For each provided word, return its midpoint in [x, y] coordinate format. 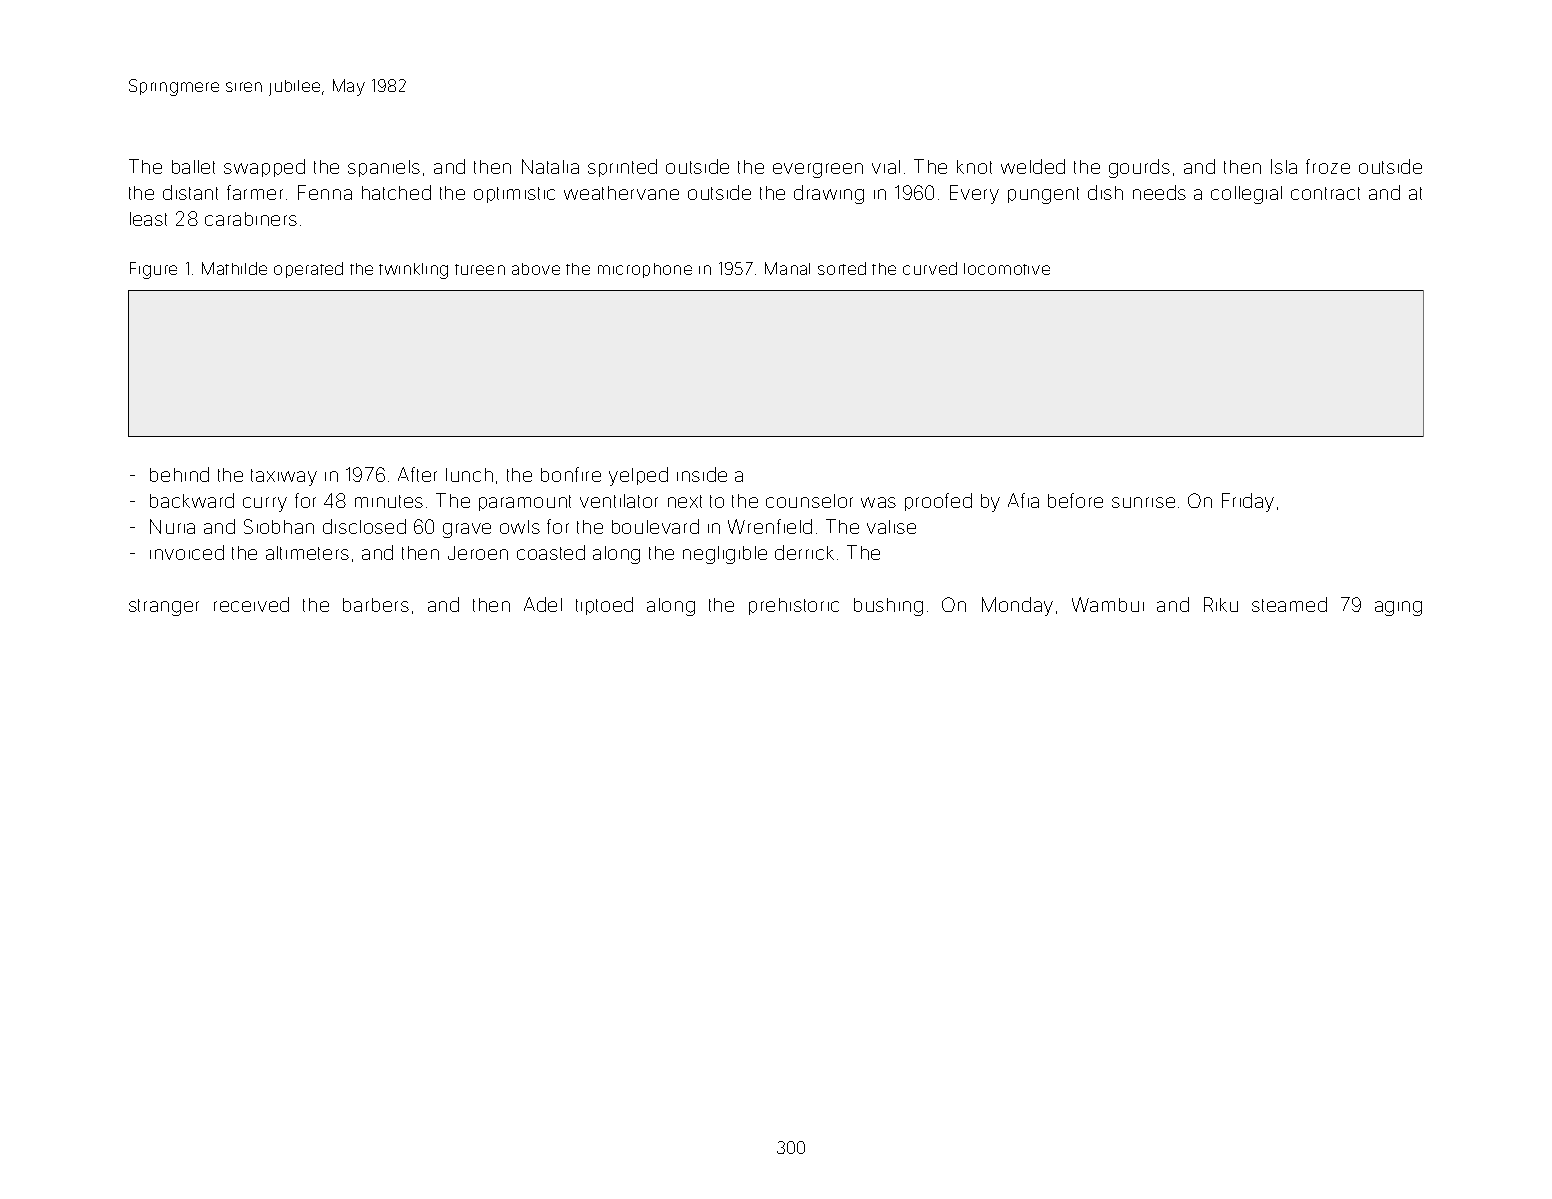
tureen [480, 269]
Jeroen [478, 553]
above [536, 269]
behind [179, 474]
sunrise [1143, 502]
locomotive [1007, 269]
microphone [645, 270]
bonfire [571, 474]
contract [1325, 193]
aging [1398, 608]
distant [190, 192]
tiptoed [604, 606]
